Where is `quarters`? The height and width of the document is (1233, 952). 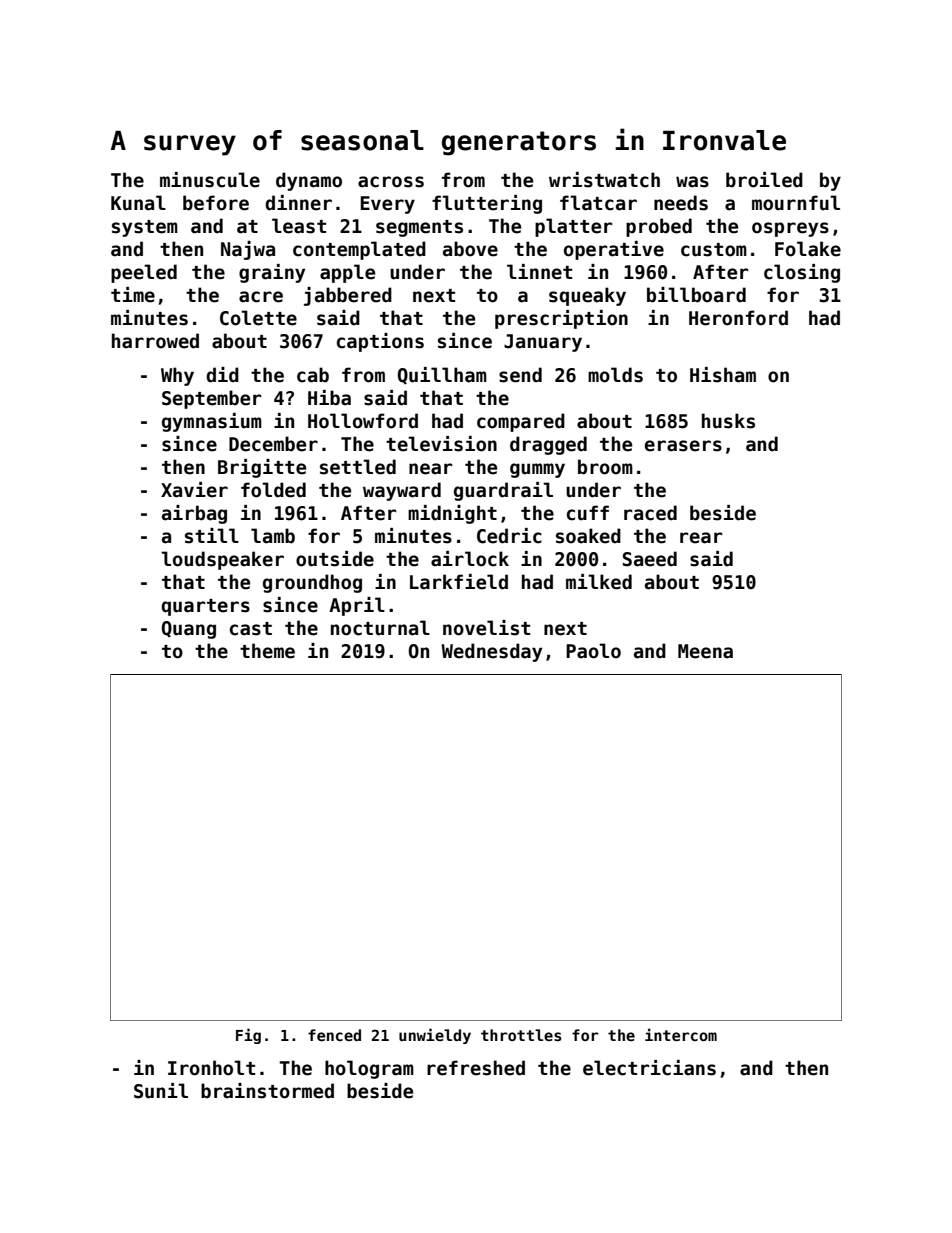
quarters is located at coordinates (205, 607).
